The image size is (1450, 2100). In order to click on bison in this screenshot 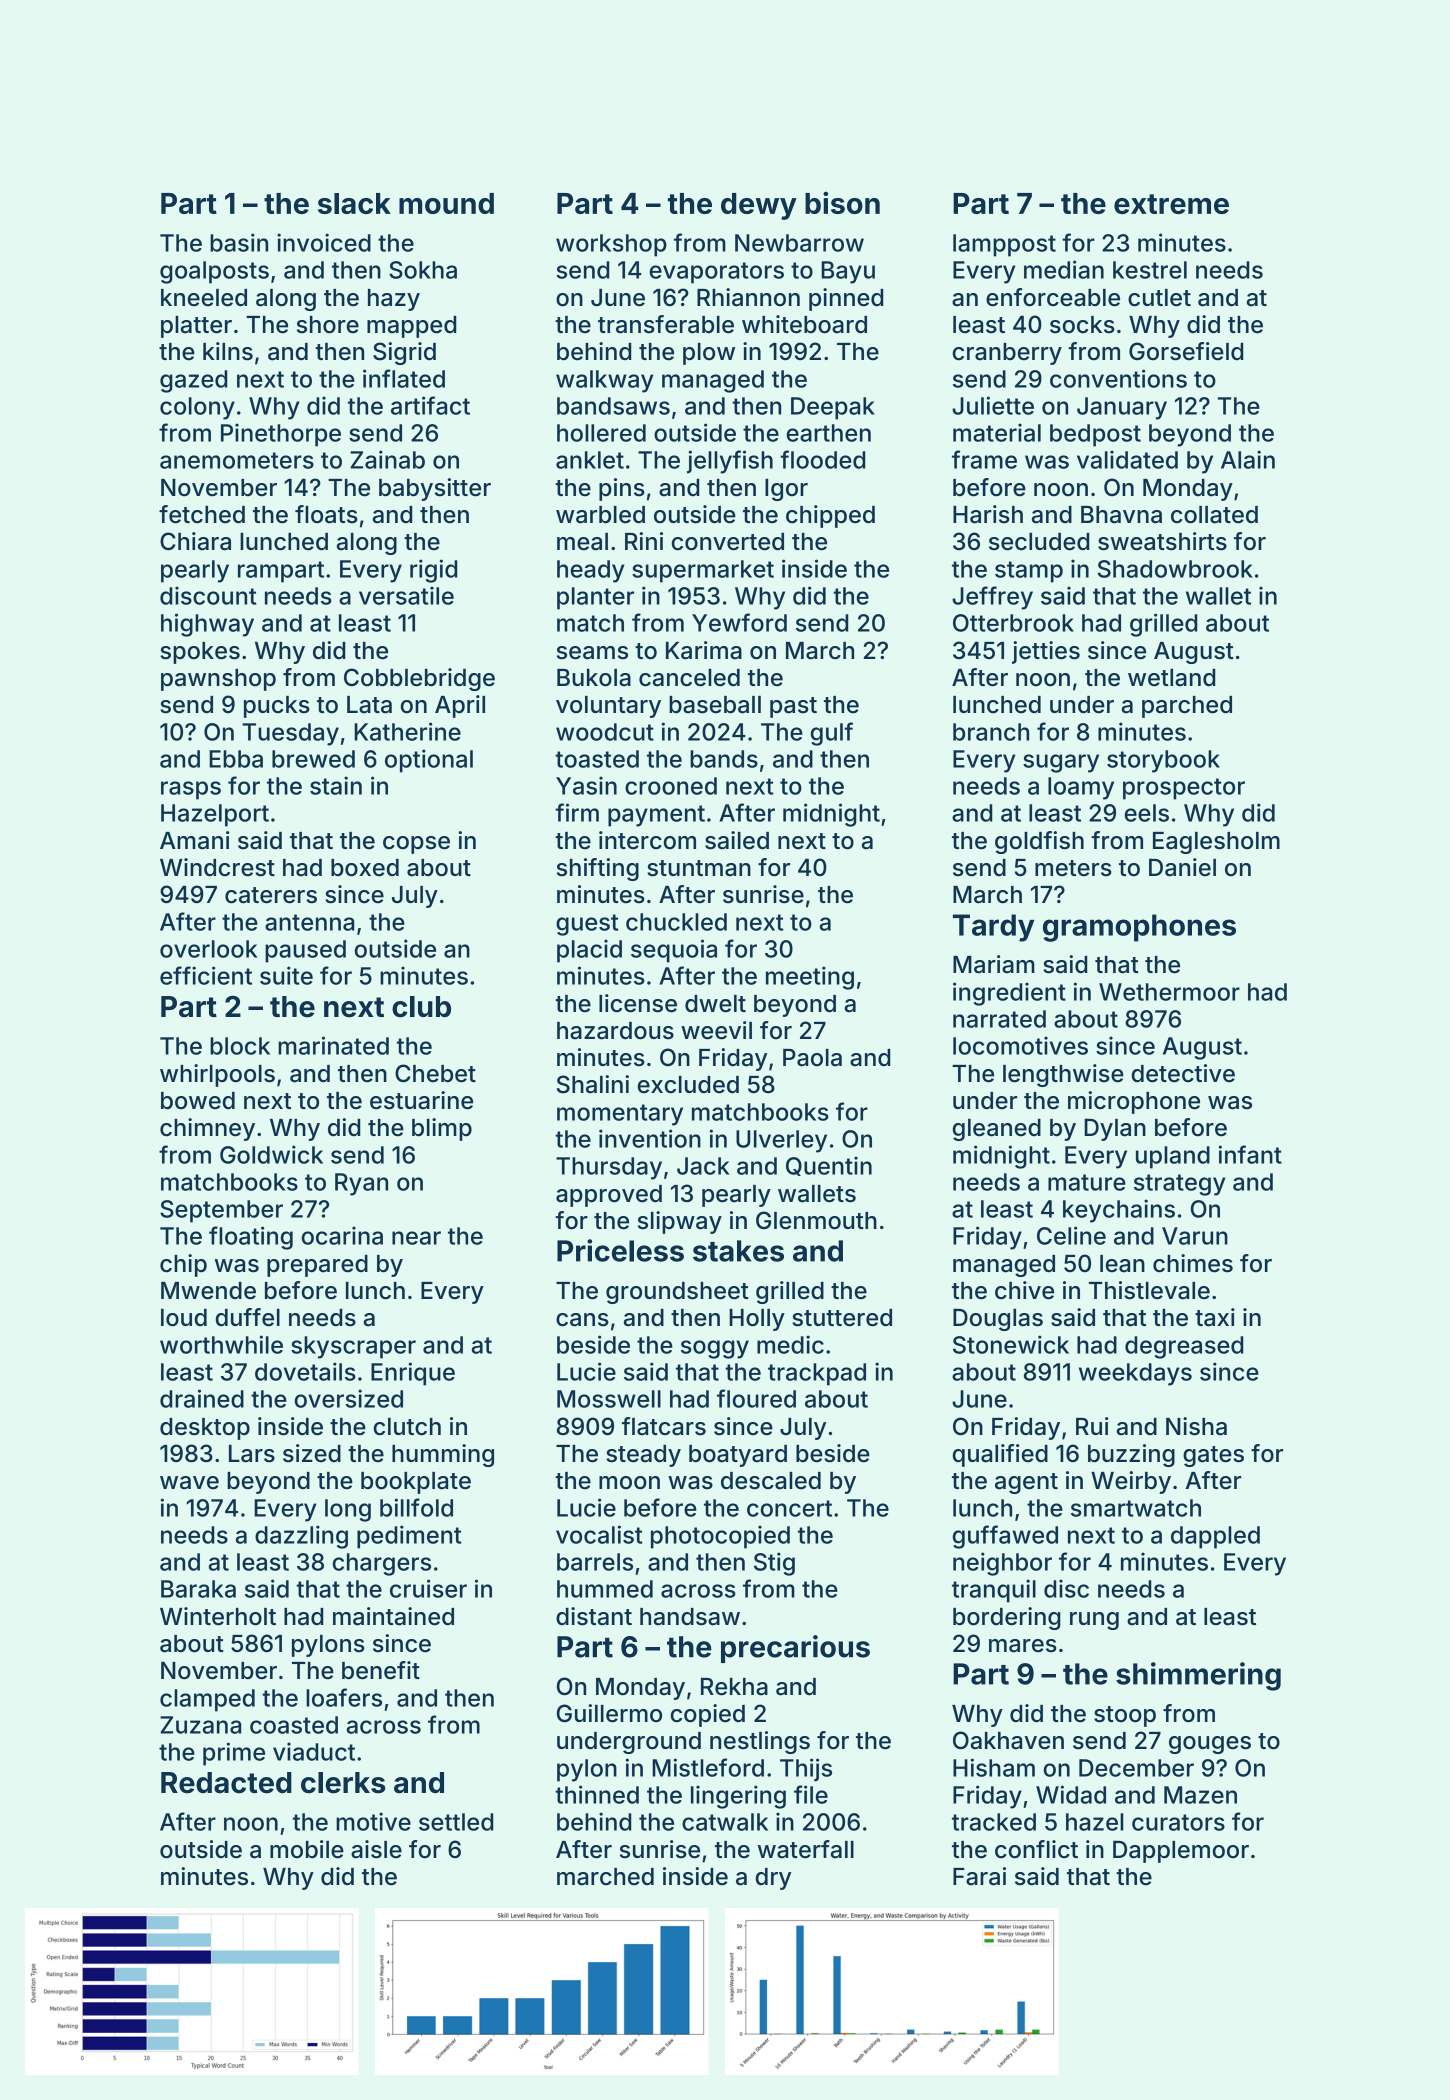, I will do `click(842, 203)`.
